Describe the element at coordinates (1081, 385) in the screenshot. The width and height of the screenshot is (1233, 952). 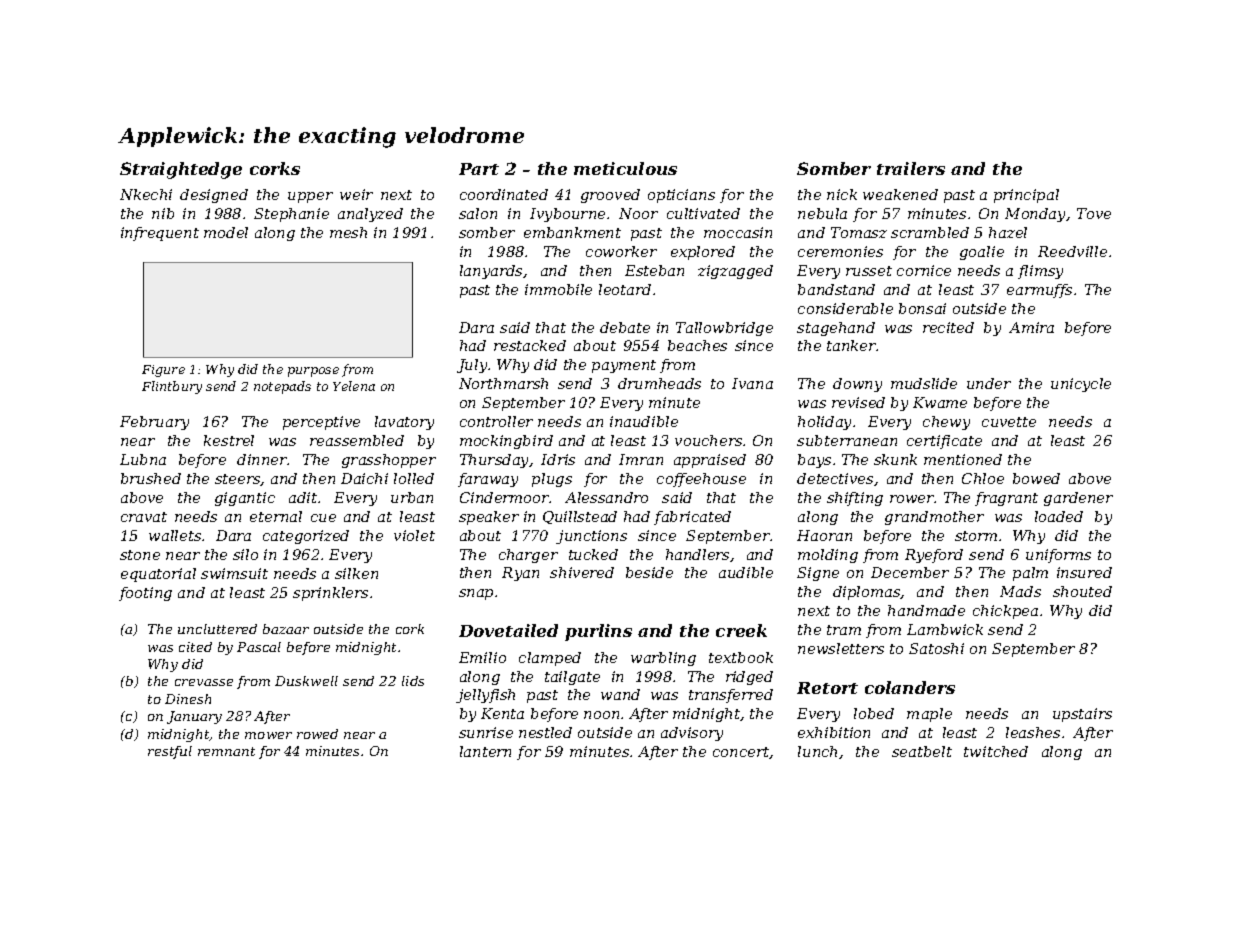
I see `unicycle` at that location.
